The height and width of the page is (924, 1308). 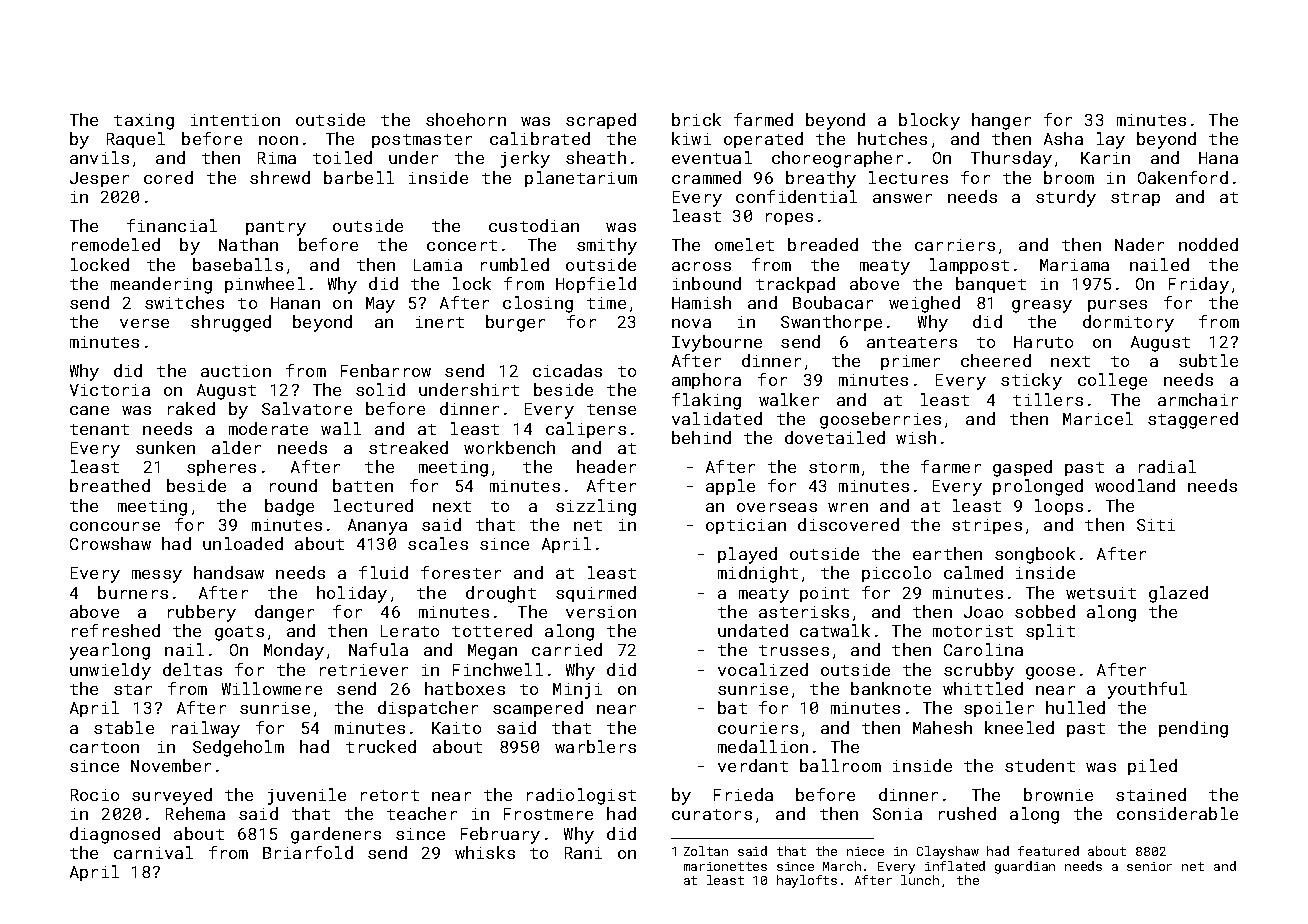 What do you see at coordinates (920, 880) in the page?
I see `lunch` at bounding box center [920, 880].
